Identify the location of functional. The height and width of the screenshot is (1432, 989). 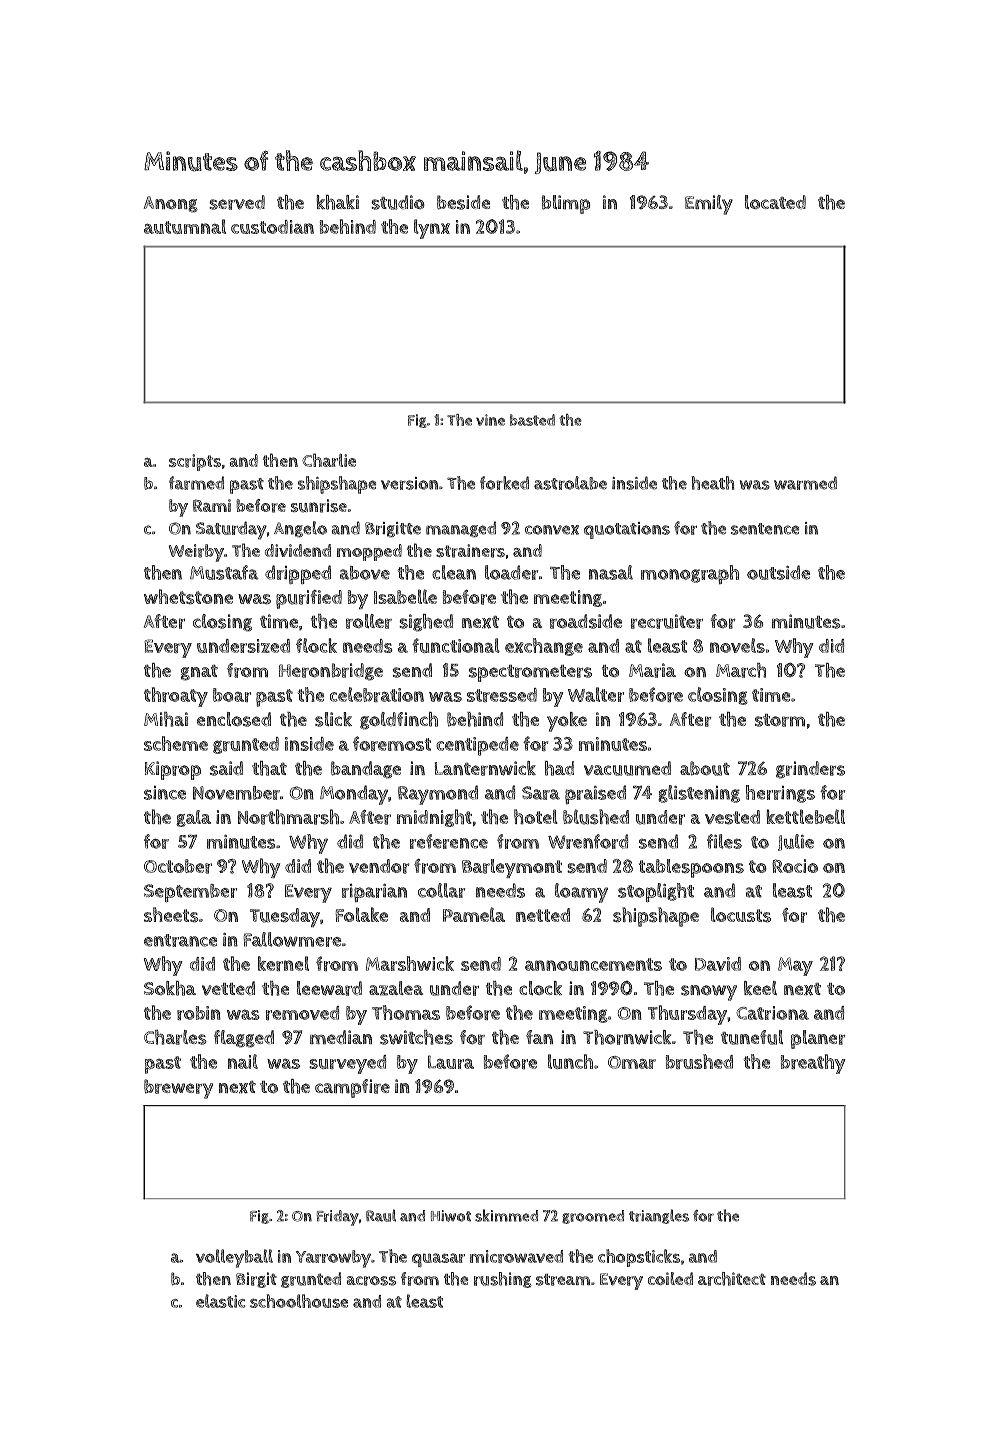
(456, 645).
